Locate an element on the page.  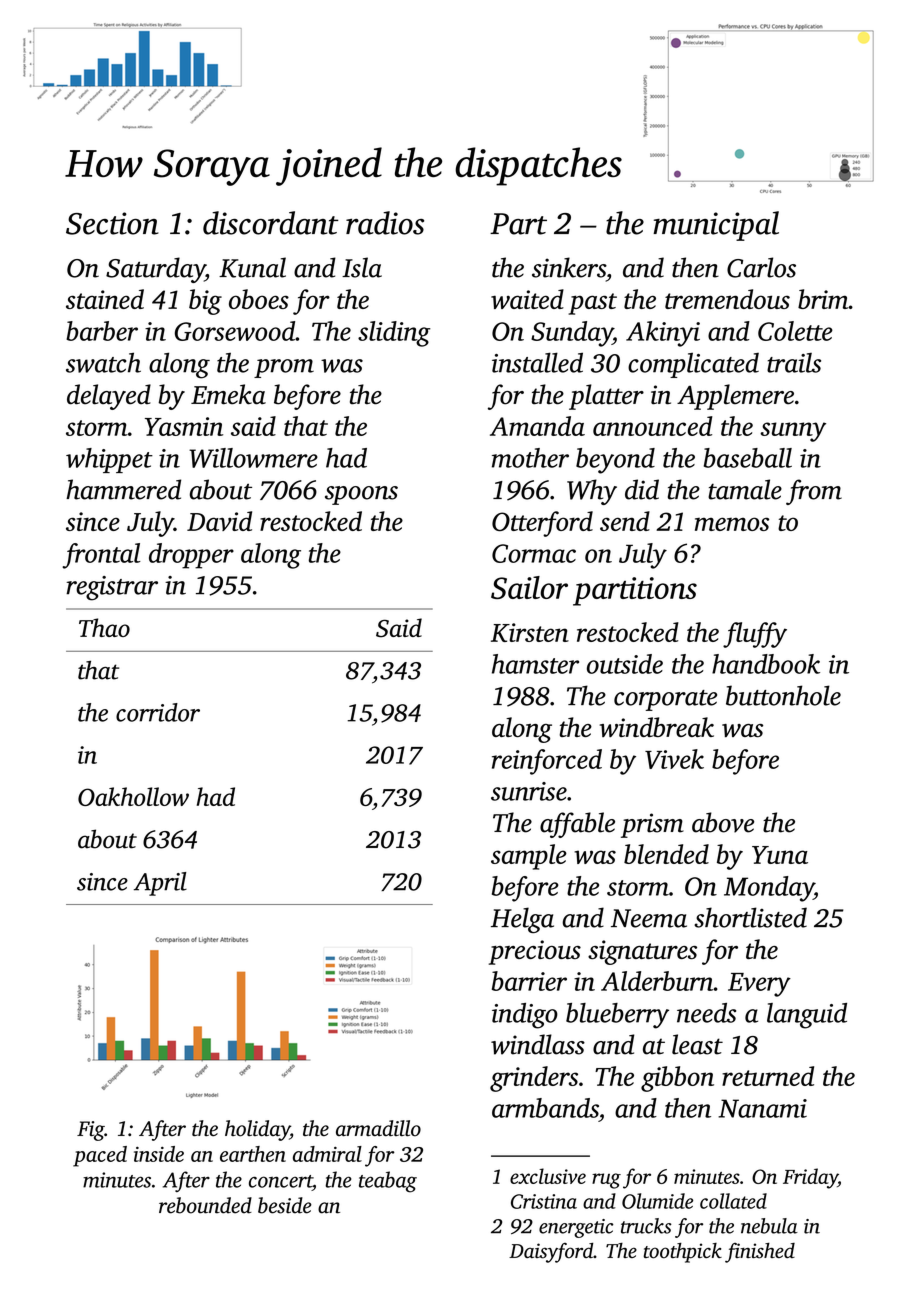
hamster is located at coordinates (535, 664).
